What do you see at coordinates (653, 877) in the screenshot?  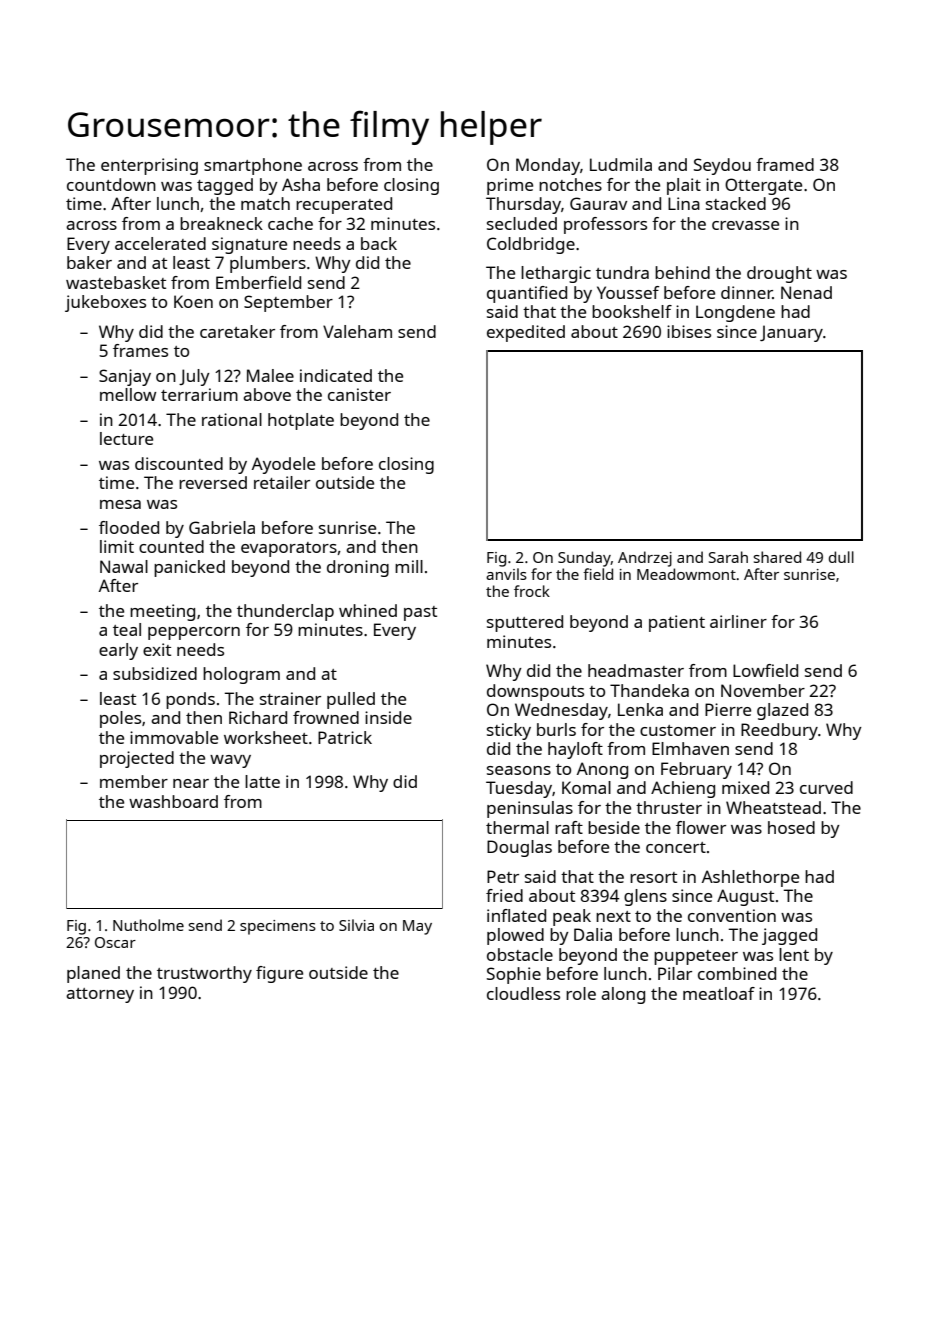 I see `resort` at bounding box center [653, 877].
